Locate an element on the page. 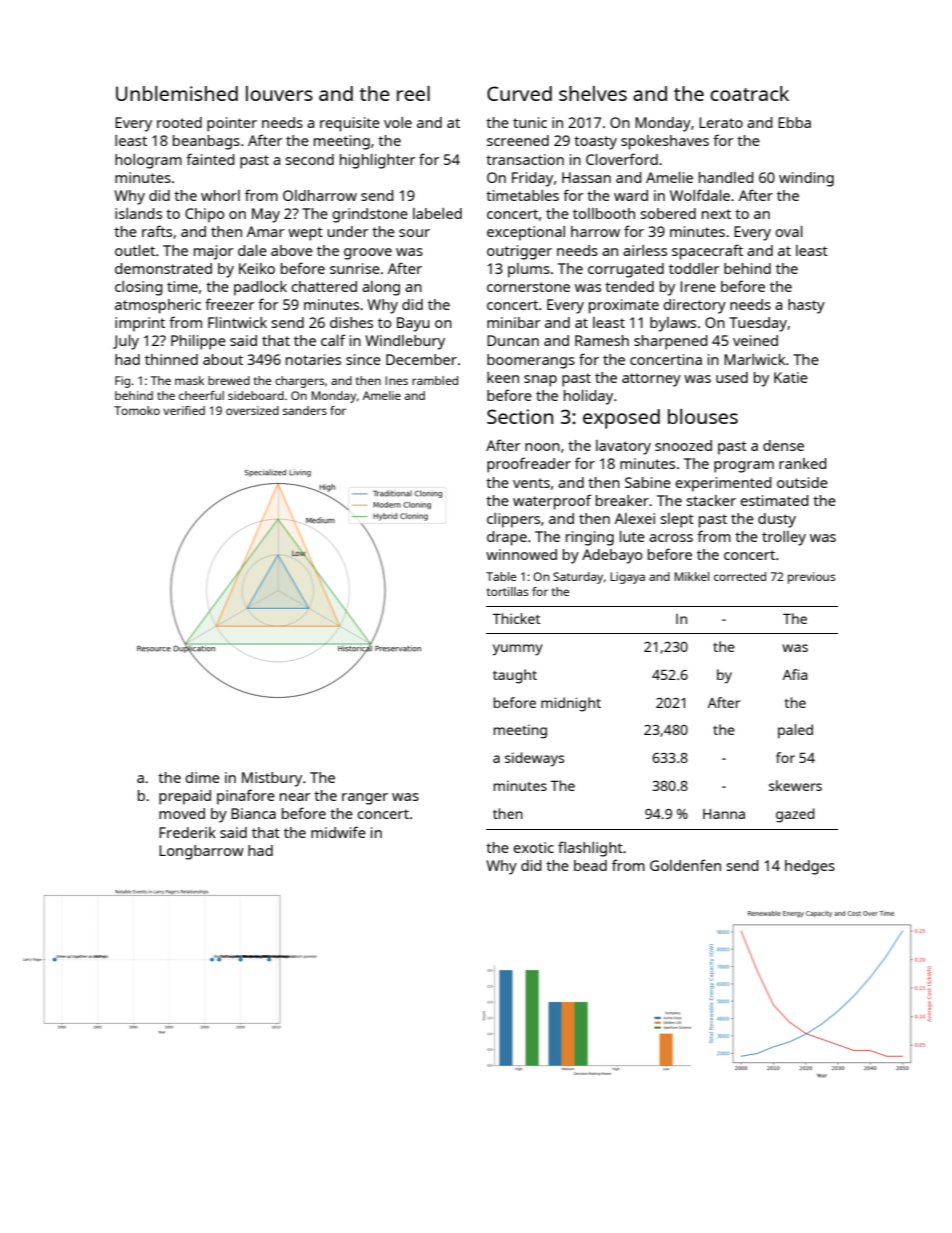  Goldenfen is located at coordinates (685, 865).
